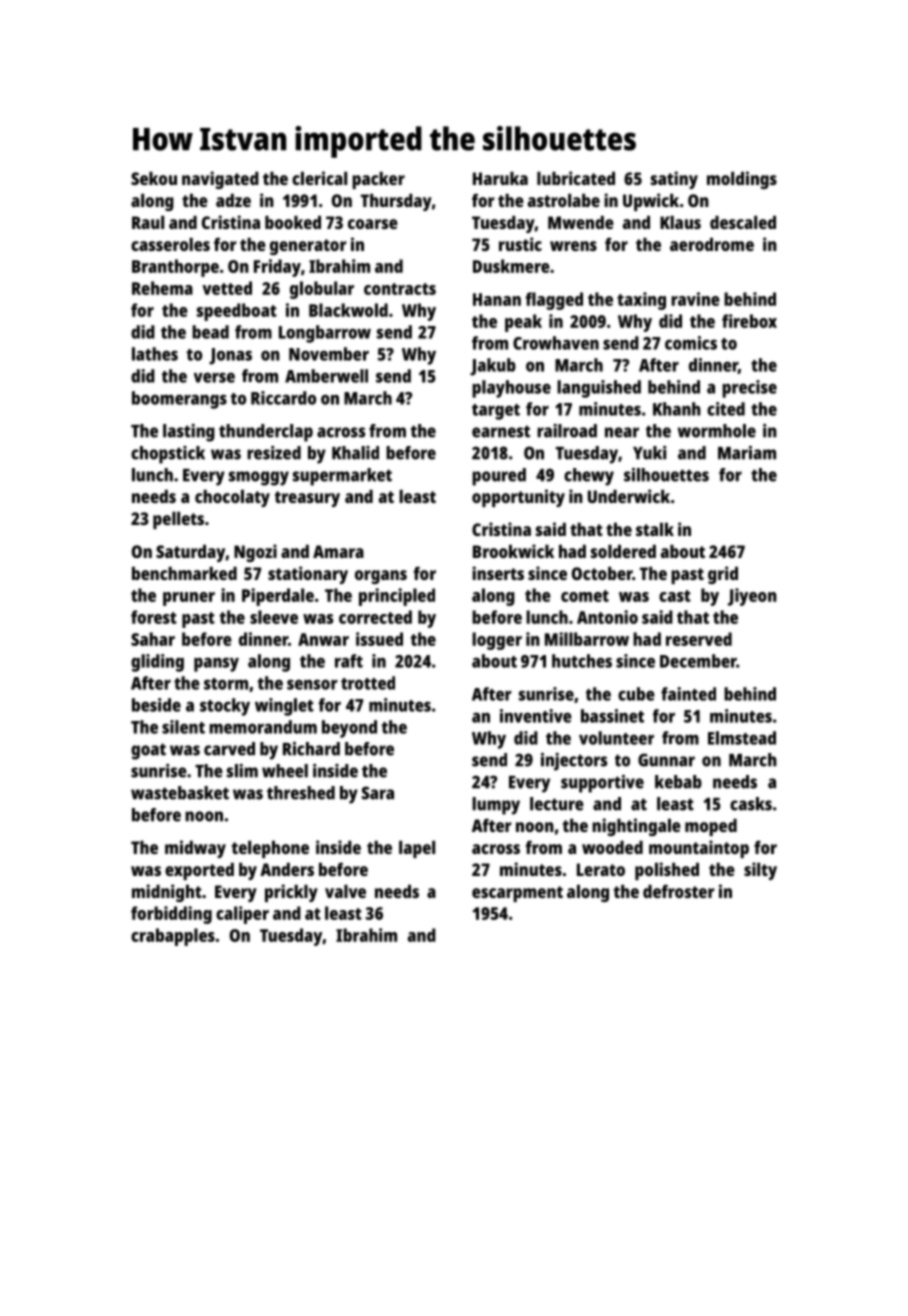 This screenshot has height=1316, width=908. I want to click on trotted, so click(368, 683).
